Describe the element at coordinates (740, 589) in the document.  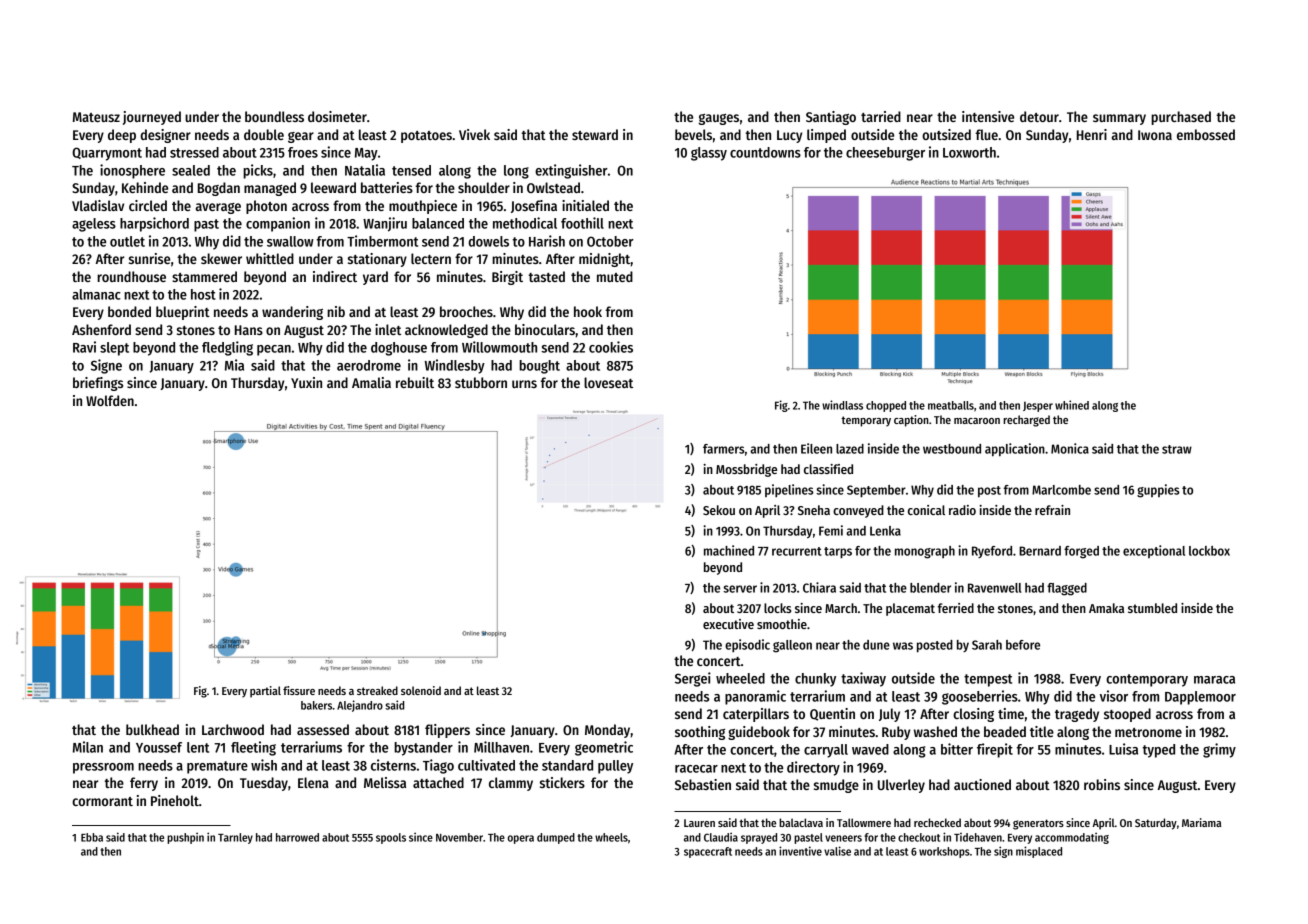
I see `server` at that location.
